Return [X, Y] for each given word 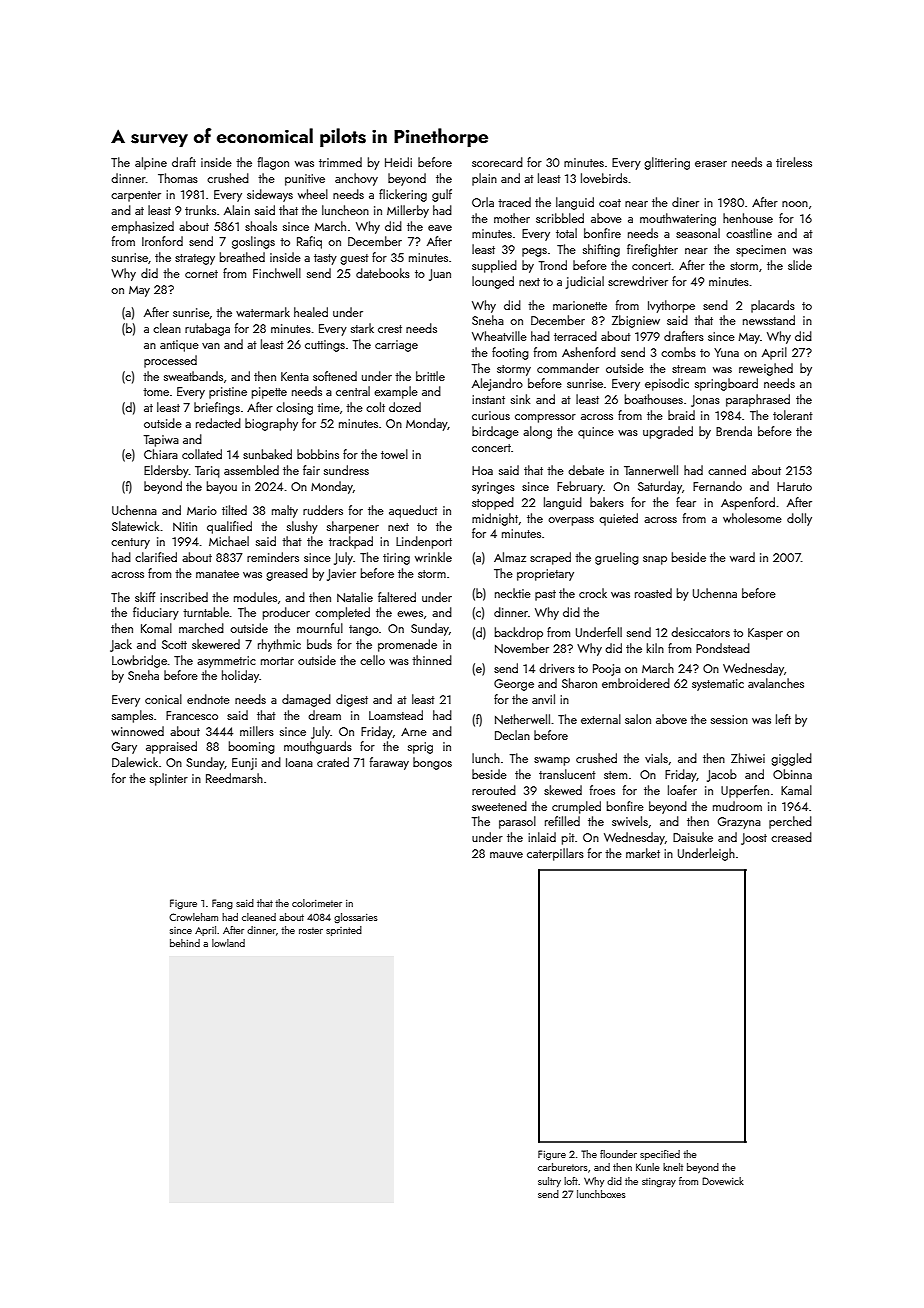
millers [257, 731]
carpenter [136, 196]
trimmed [340, 162]
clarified [156, 557]
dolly [799, 519]
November [522, 648]
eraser [711, 164]
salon [638, 719]
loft [571, 1181]
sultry [549, 1182]
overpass [571, 521]
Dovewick [723, 1181]
